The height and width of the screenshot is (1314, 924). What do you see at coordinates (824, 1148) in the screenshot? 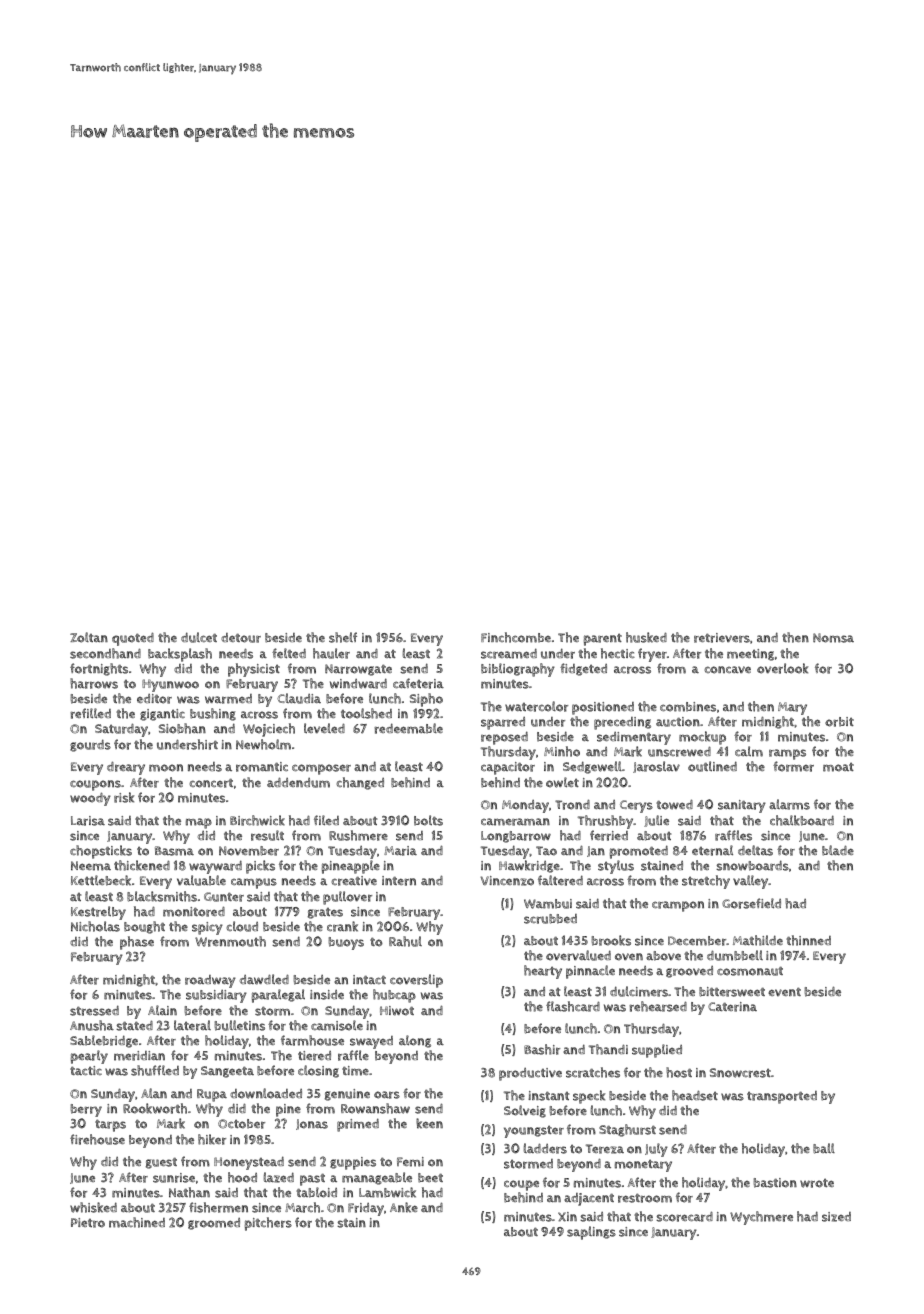
I see `ball` at bounding box center [824, 1148].
